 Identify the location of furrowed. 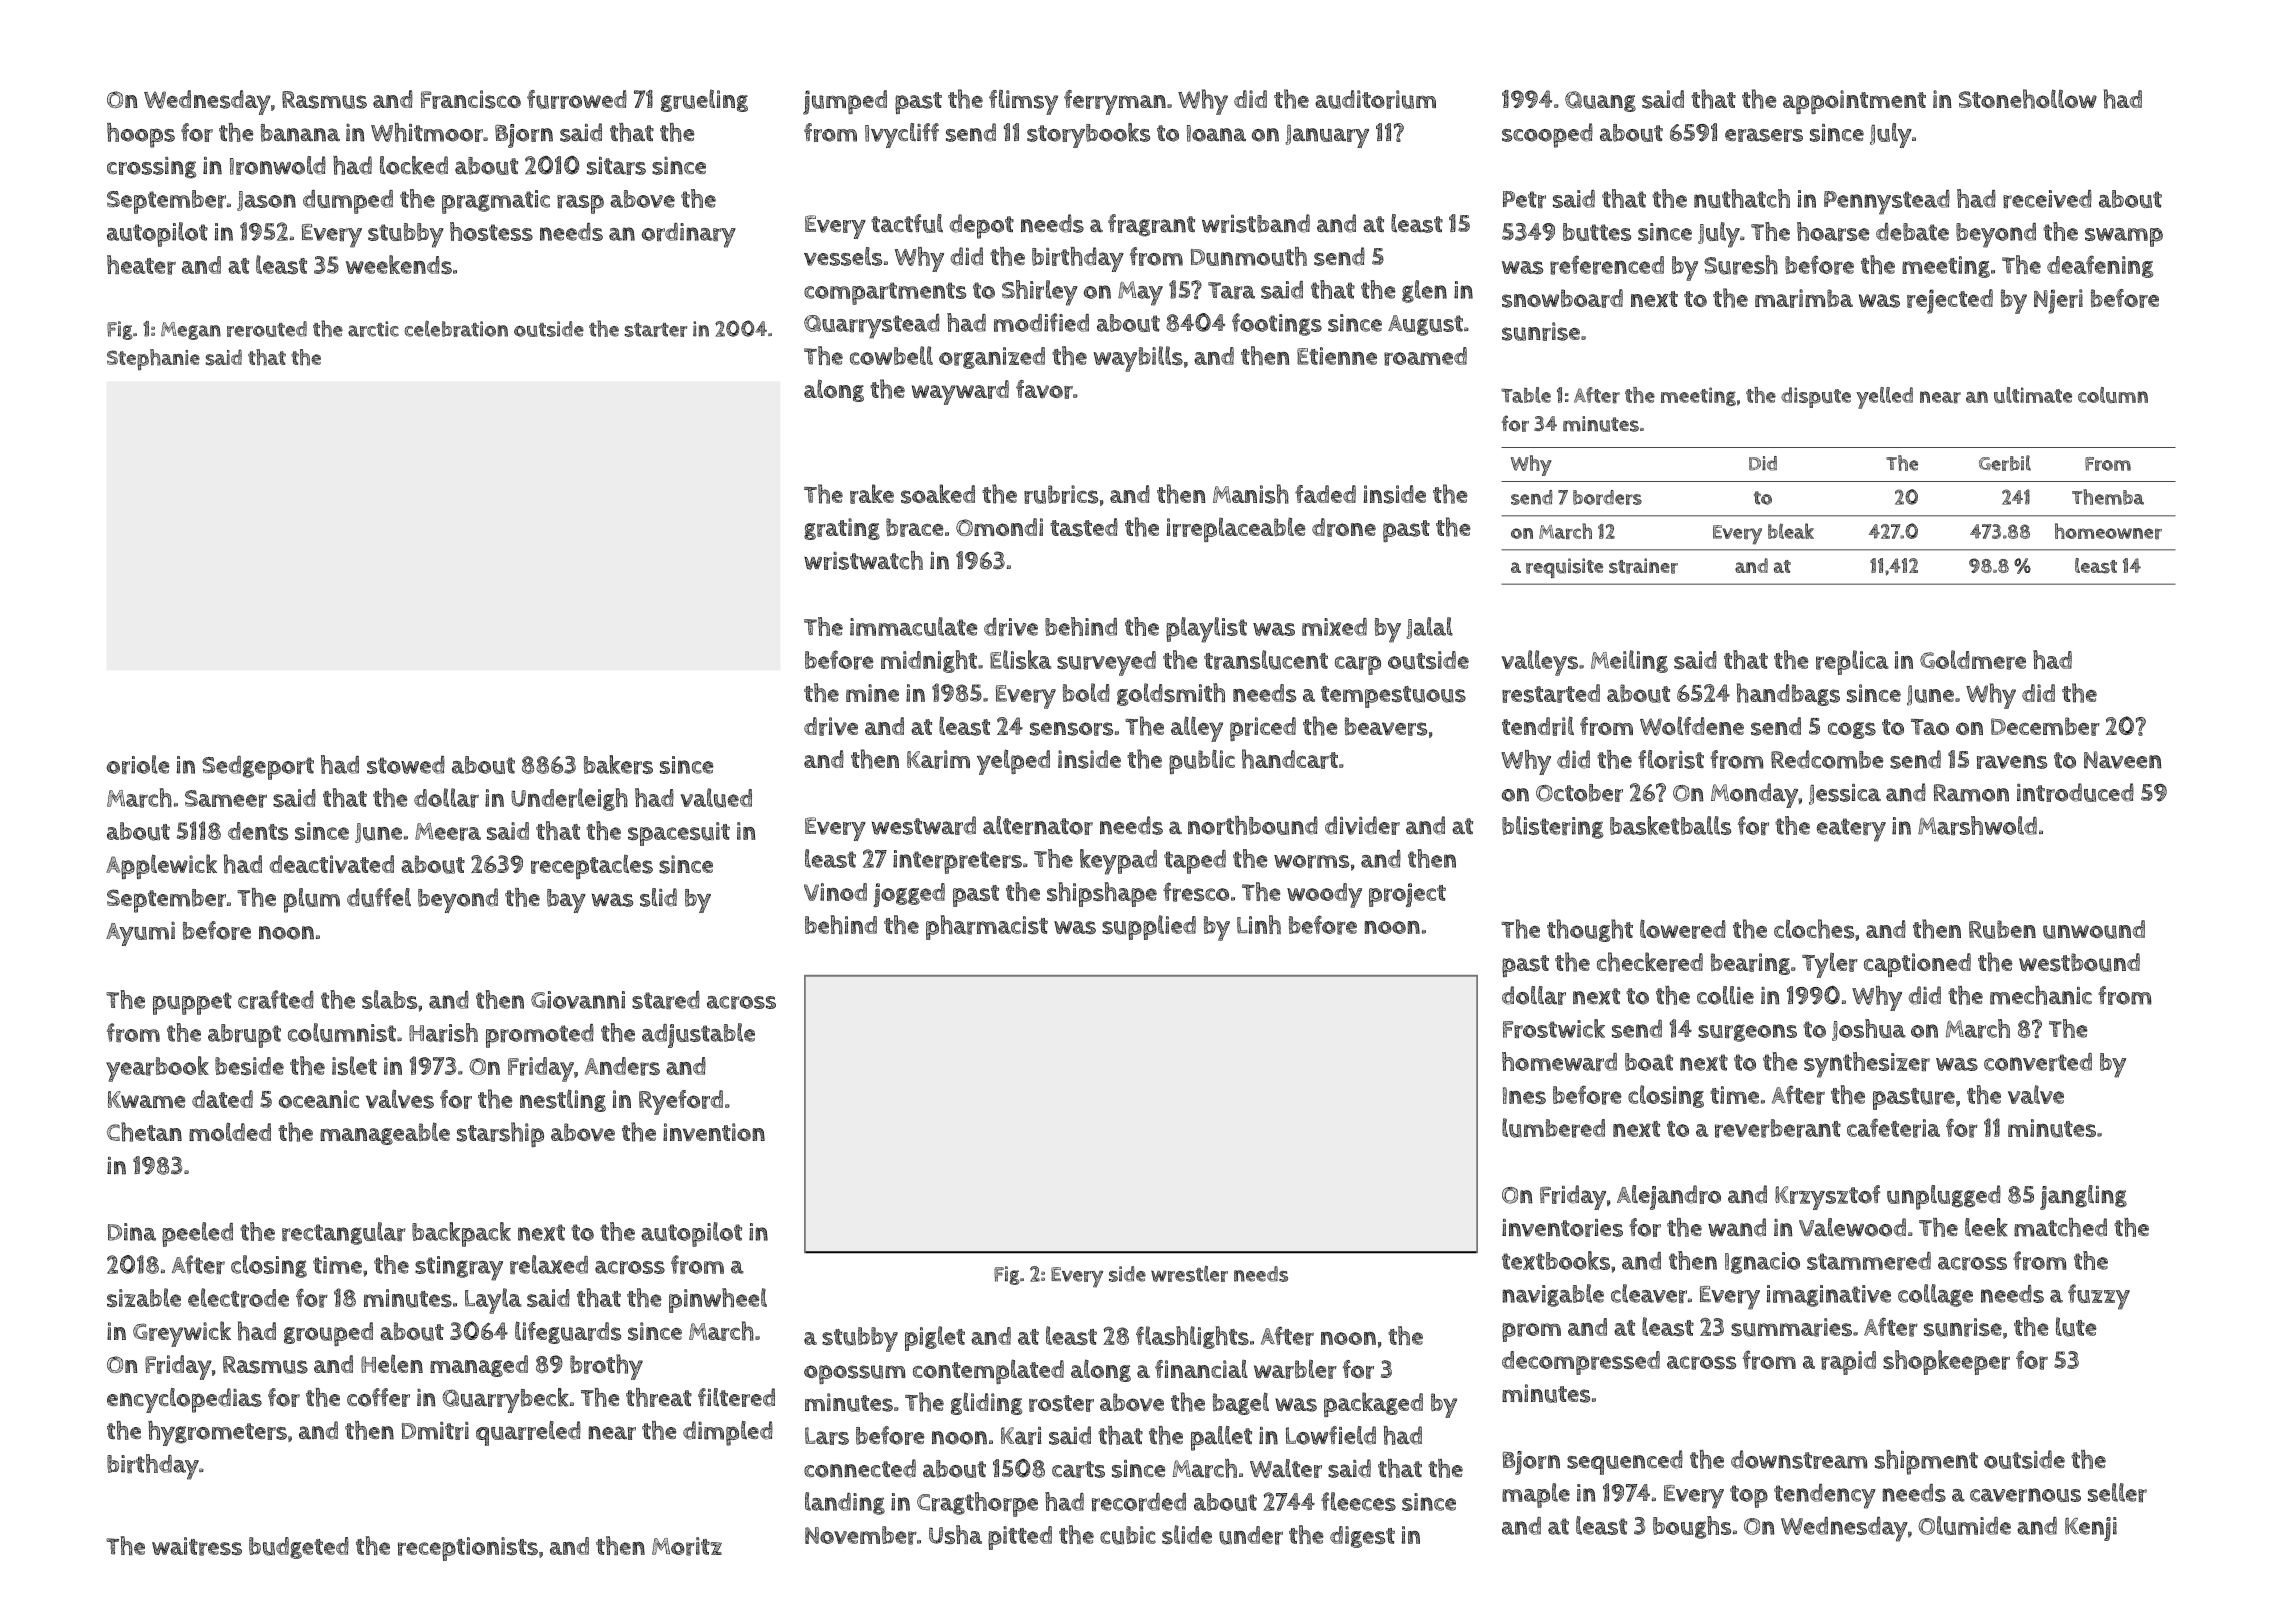
(577, 99).
